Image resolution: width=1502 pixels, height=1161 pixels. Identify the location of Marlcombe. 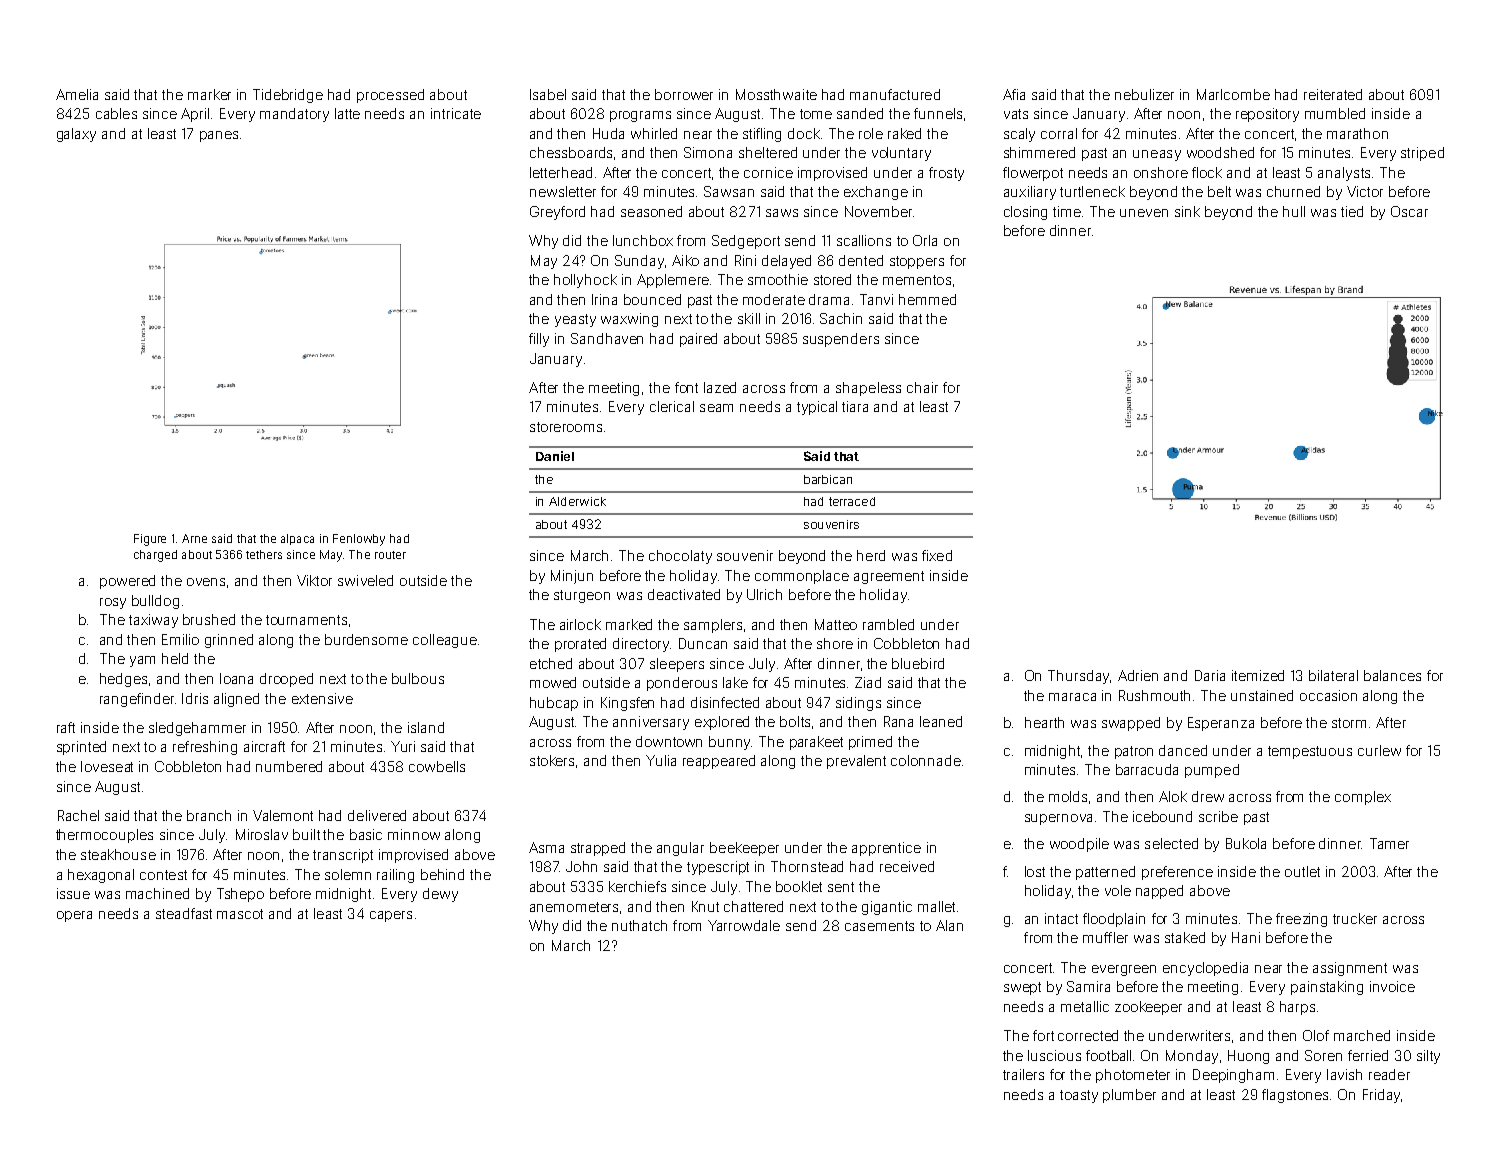
(1233, 94).
